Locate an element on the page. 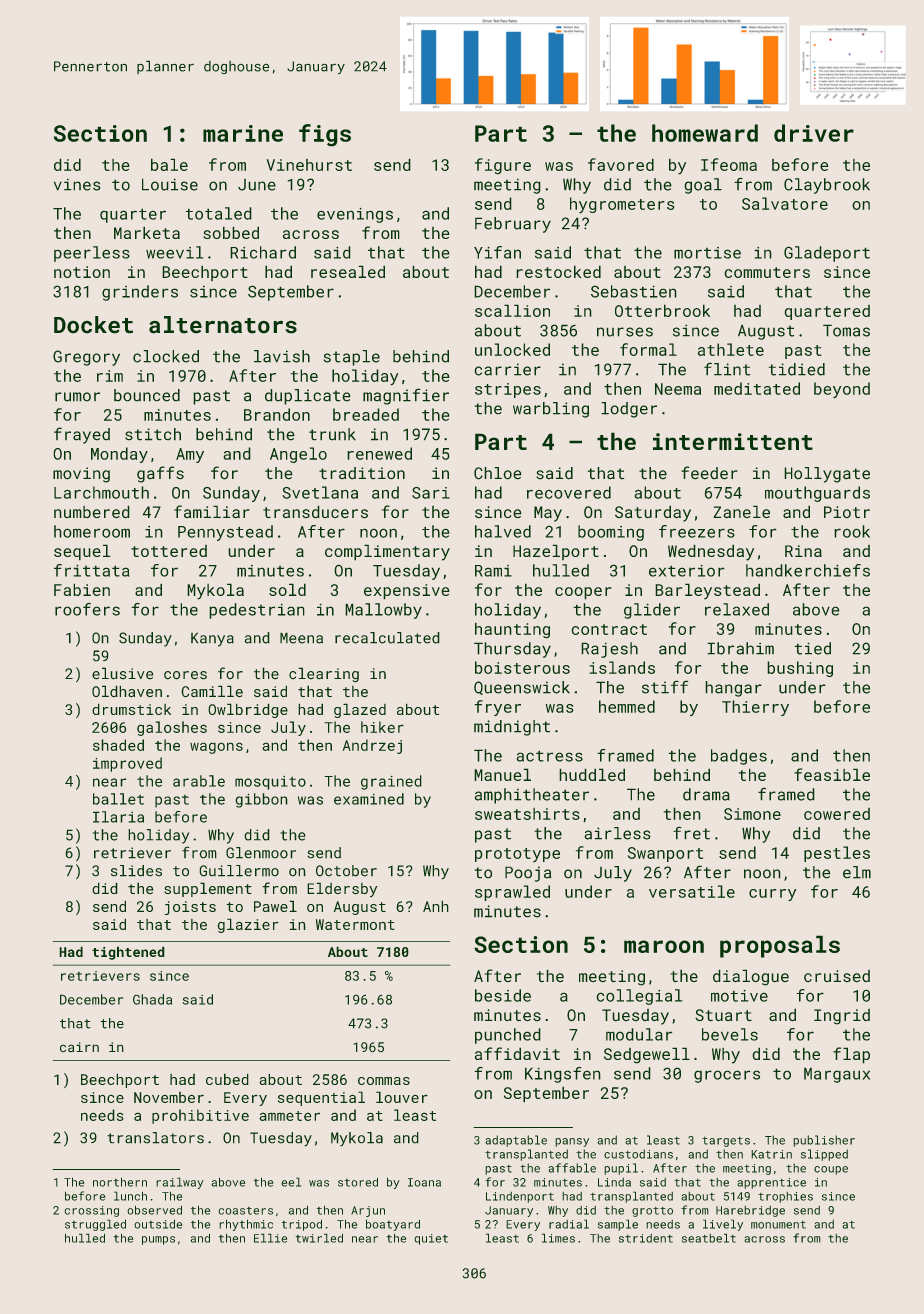  Vinehurst is located at coordinates (309, 165).
